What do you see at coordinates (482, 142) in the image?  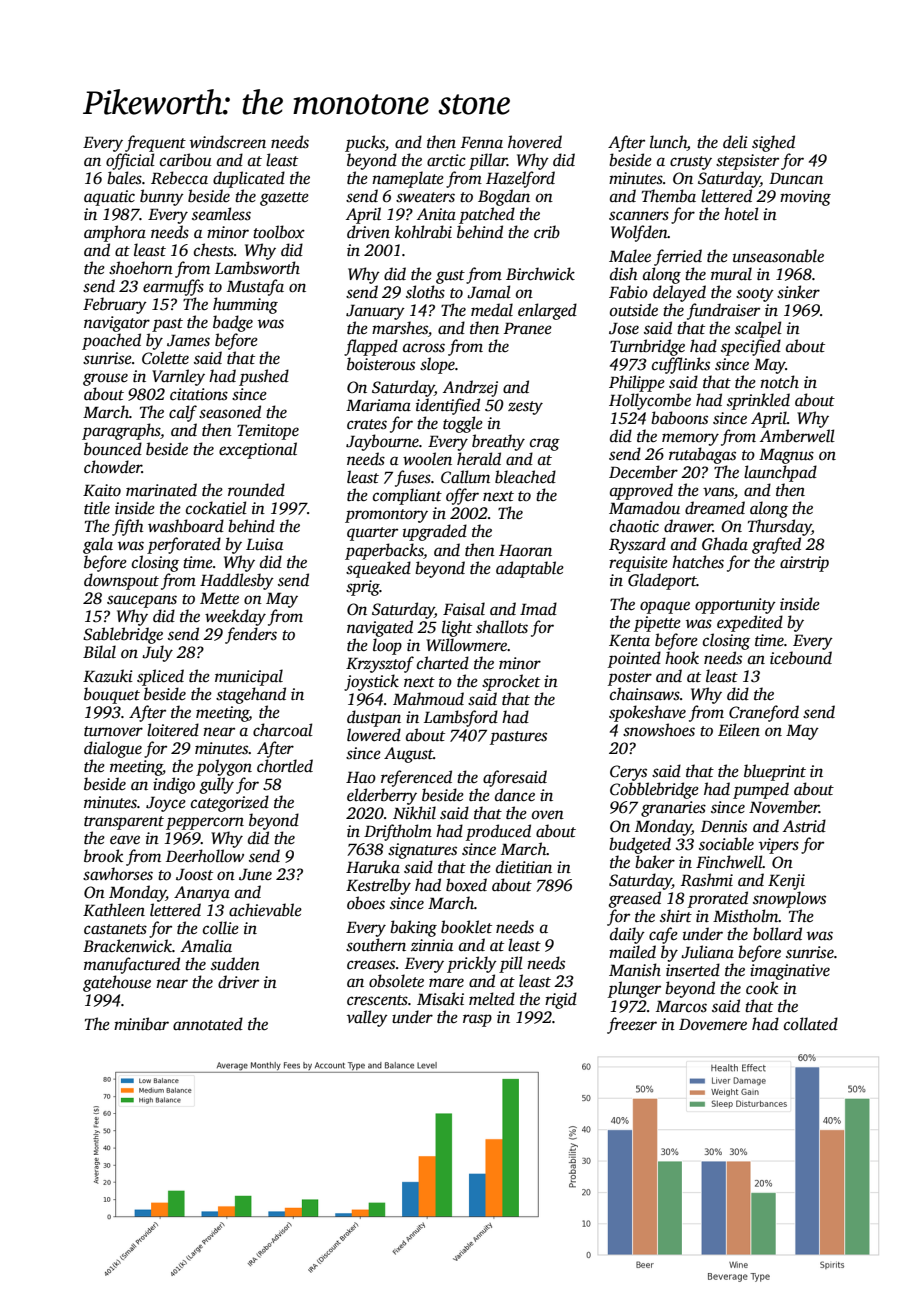 I see `Fenna` at bounding box center [482, 142].
